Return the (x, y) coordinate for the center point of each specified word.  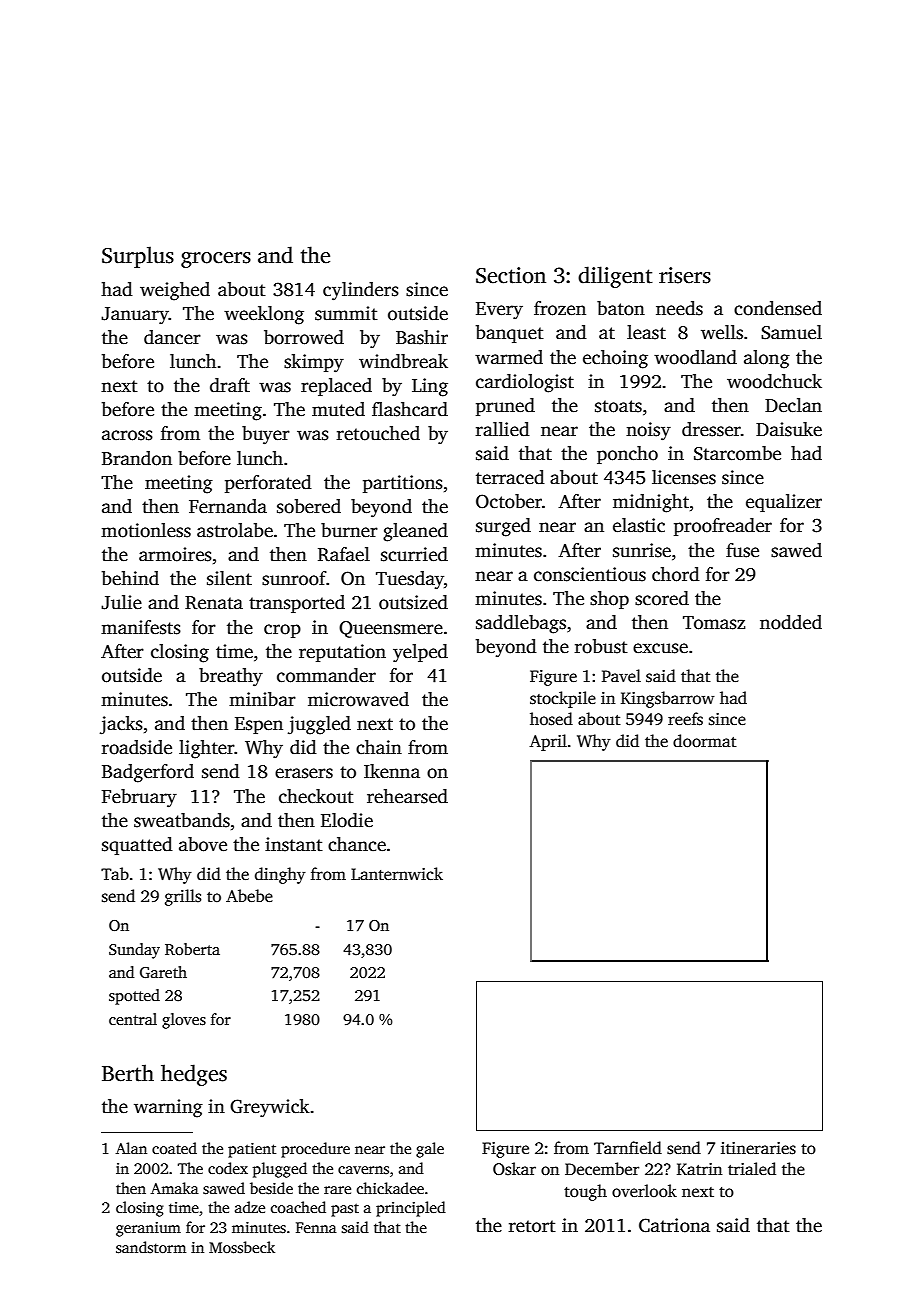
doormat (705, 741)
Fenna (316, 1227)
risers (685, 275)
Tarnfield (628, 1147)
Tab (115, 873)
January (135, 315)
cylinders (361, 291)
